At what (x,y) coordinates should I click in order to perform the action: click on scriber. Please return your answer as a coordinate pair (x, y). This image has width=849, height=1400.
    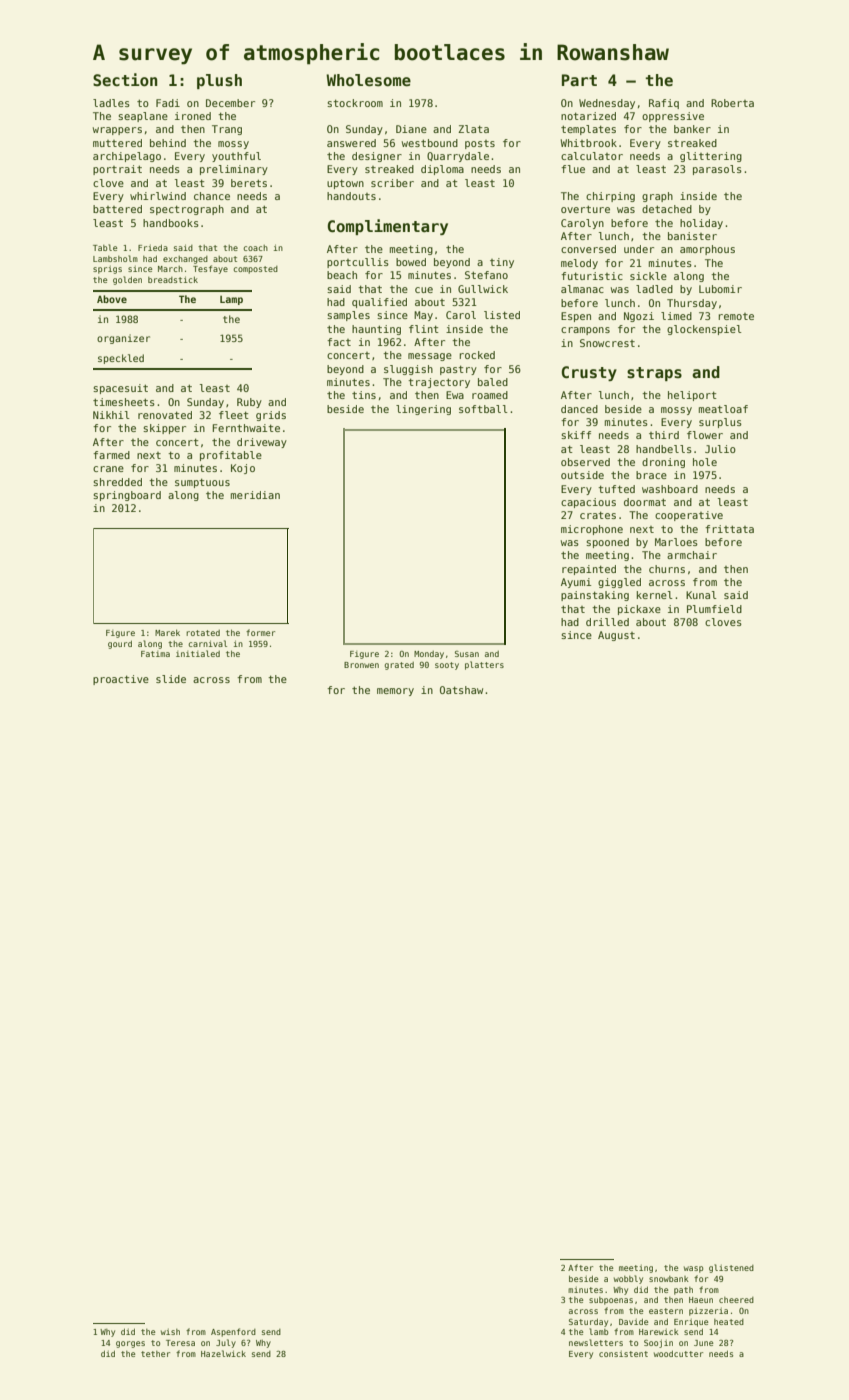
    Looking at the image, I should click on (392, 183).
